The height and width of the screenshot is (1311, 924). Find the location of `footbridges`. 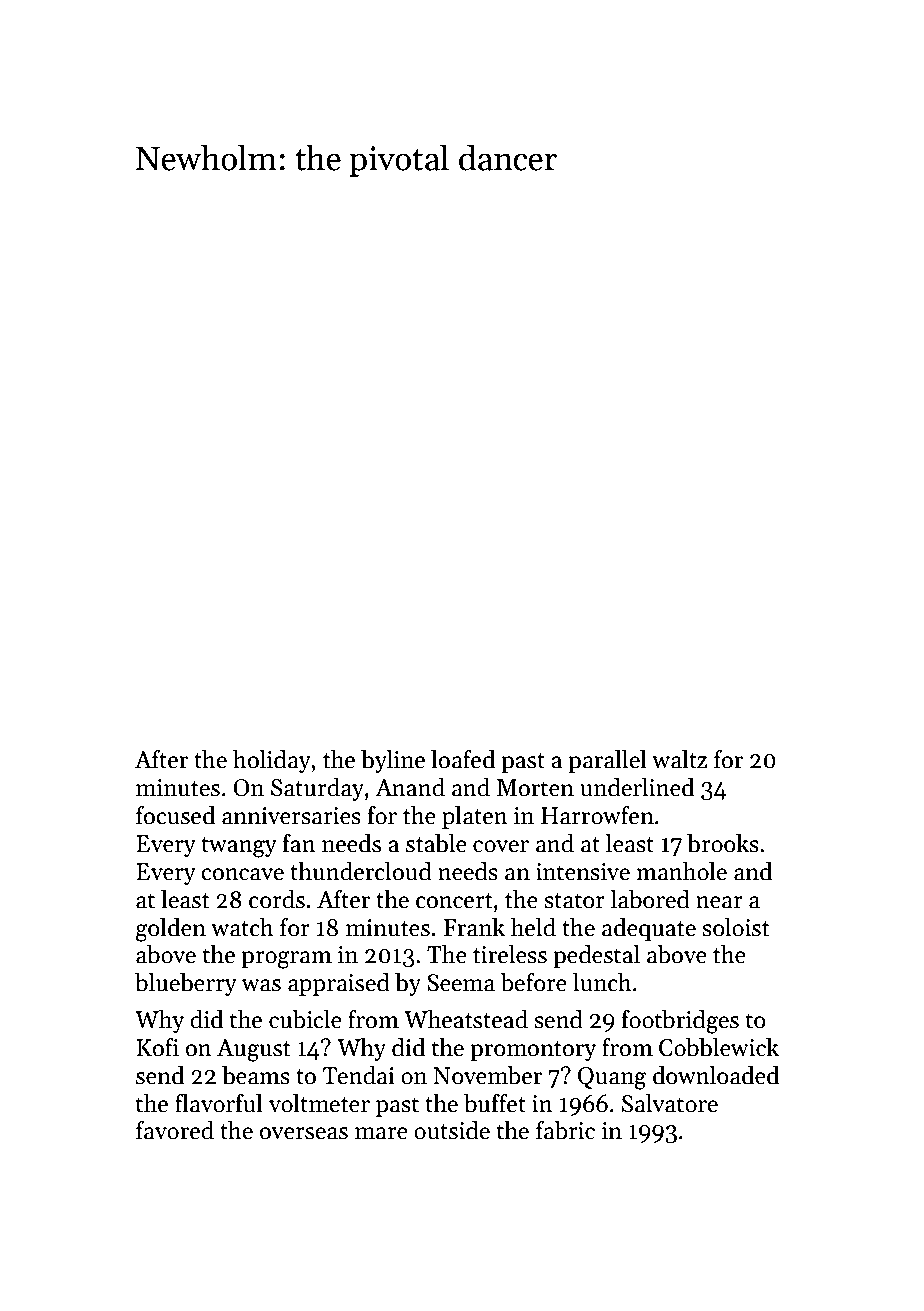

footbridges is located at coordinates (680, 1022).
